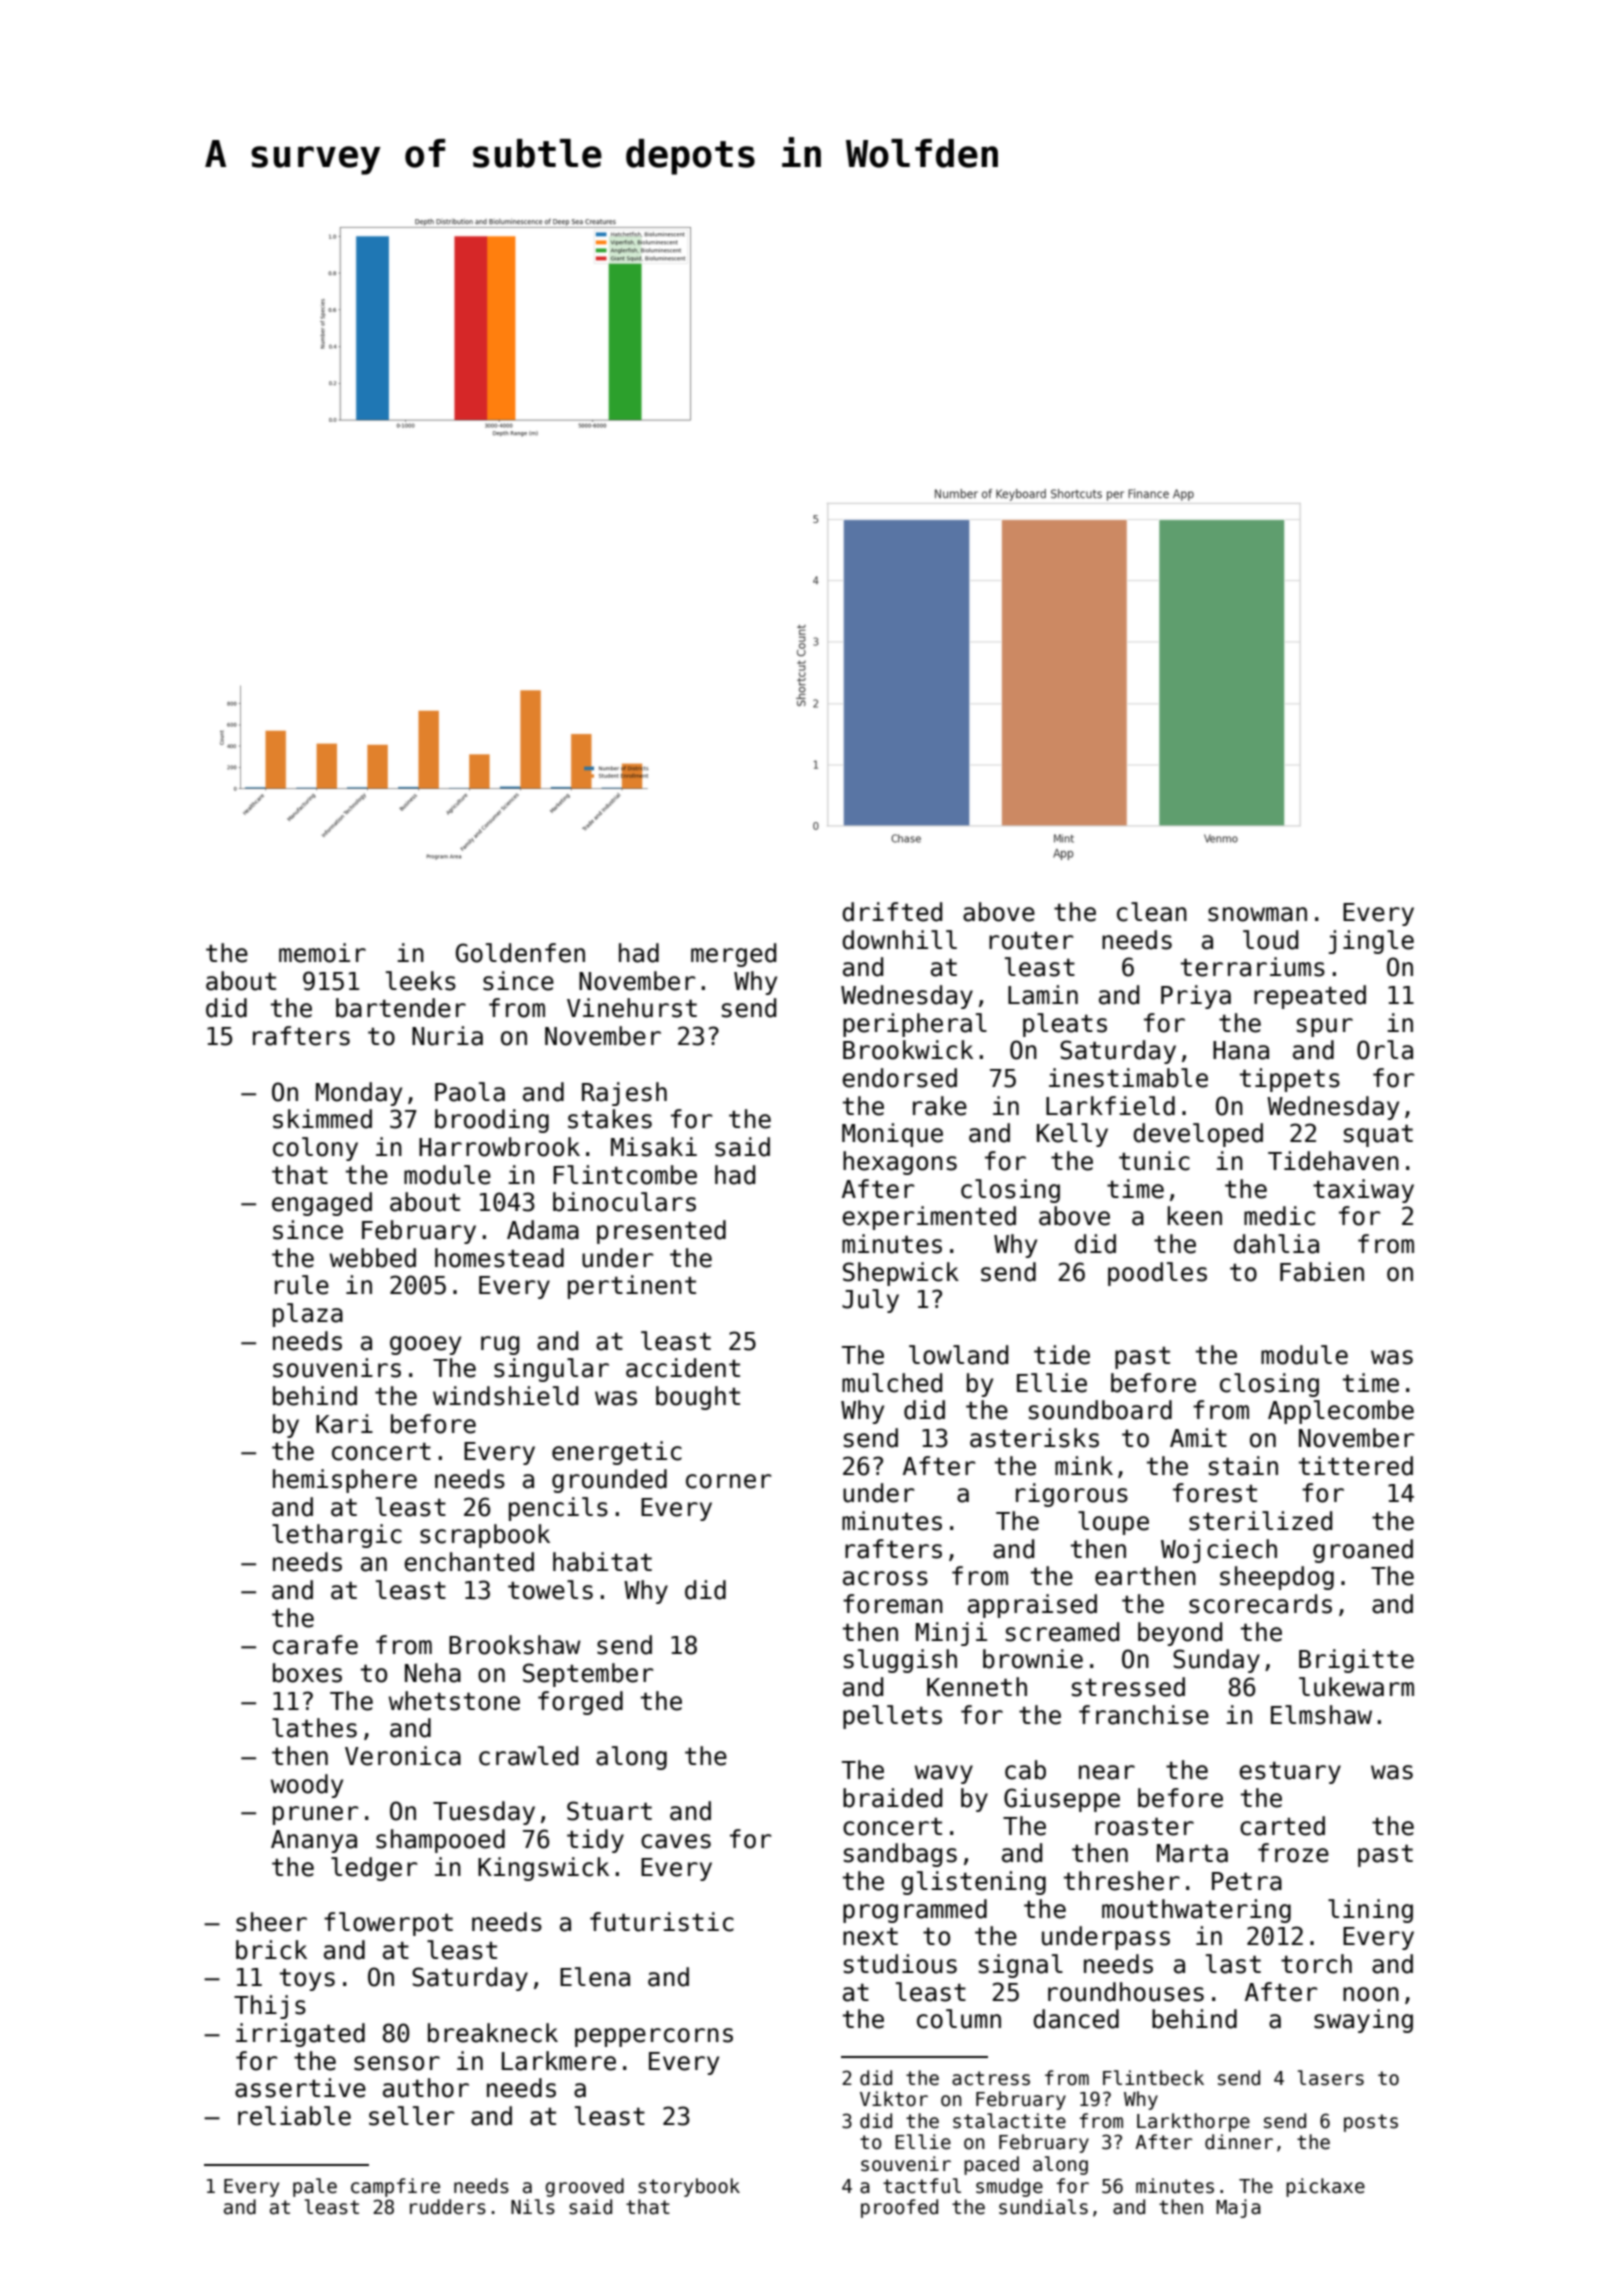 This image has height=2292, width=1620. I want to click on corner, so click(728, 1481).
